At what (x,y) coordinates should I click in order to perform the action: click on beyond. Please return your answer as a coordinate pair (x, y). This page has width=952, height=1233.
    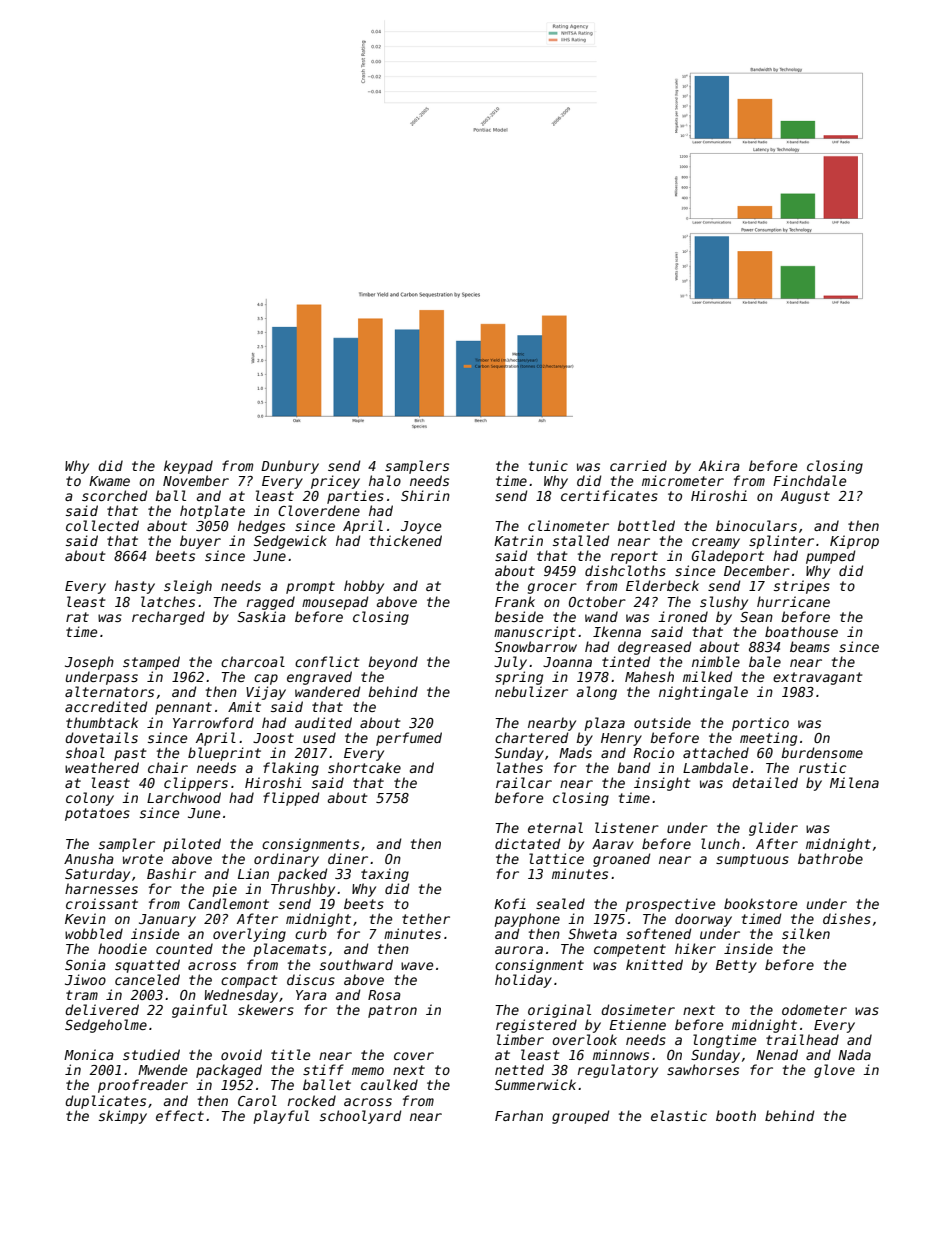
    Looking at the image, I should click on (393, 663).
